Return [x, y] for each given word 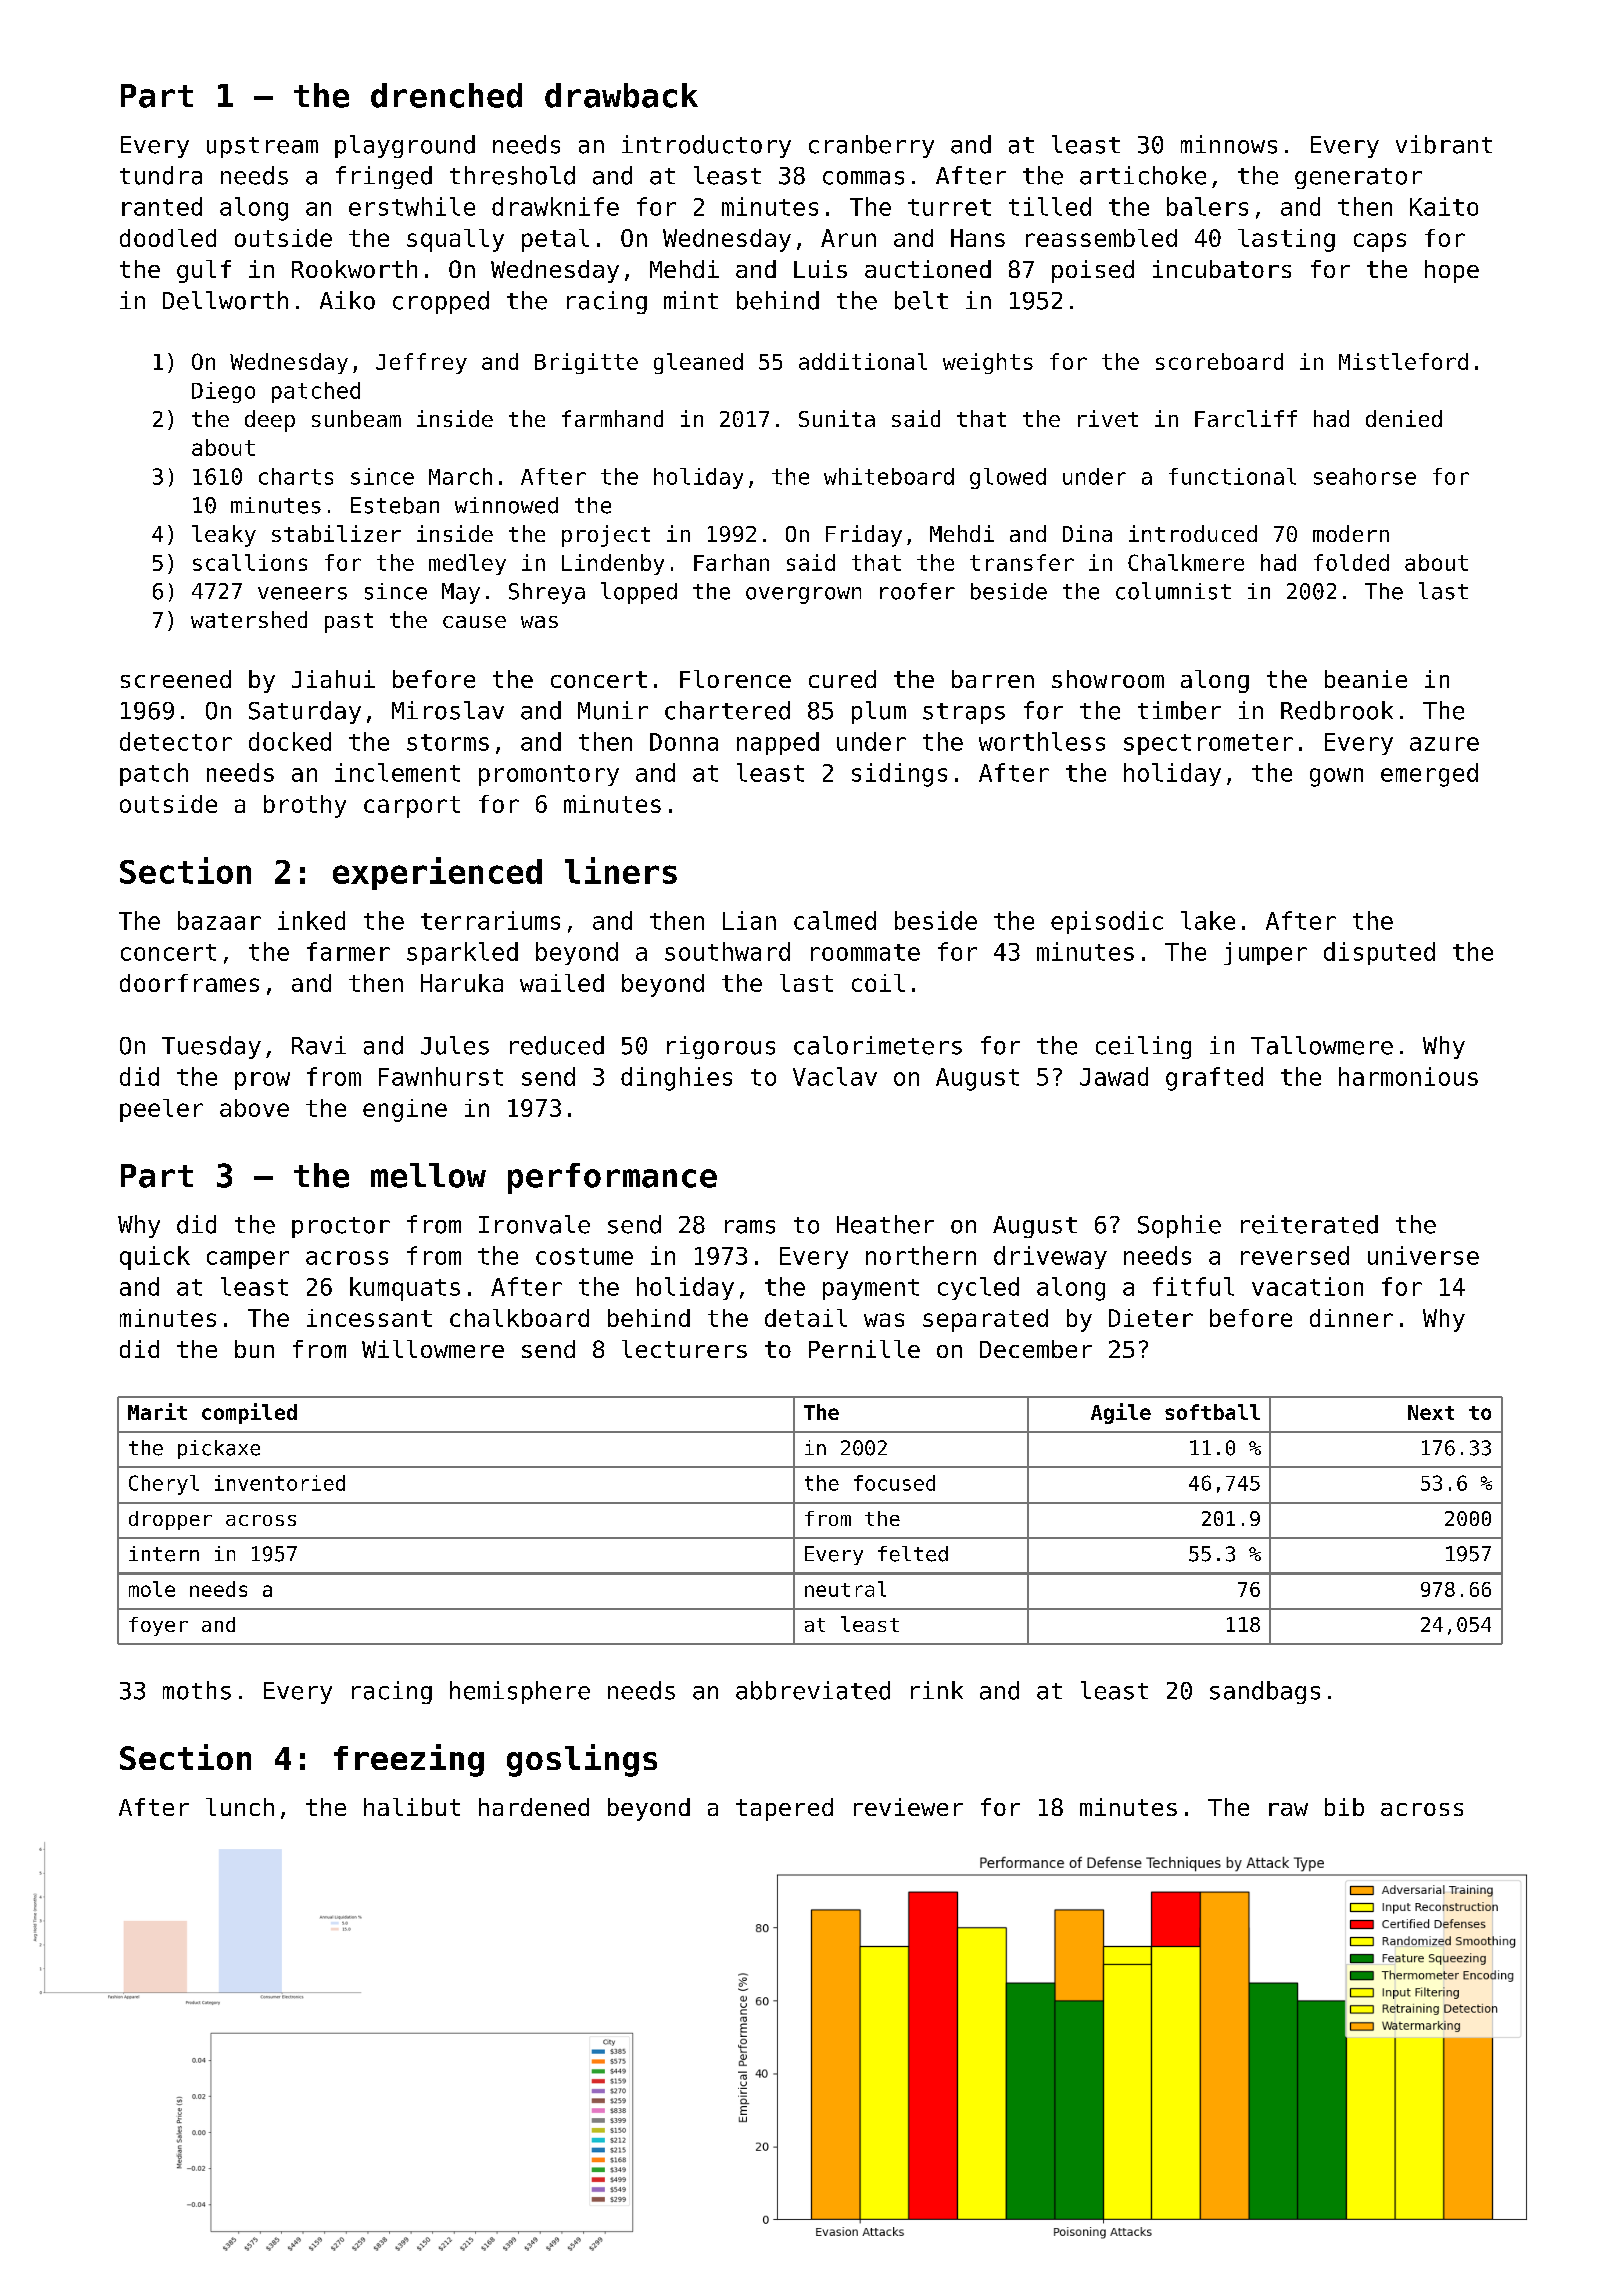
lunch [240, 1807]
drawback [621, 95]
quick [155, 1258]
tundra [161, 175]
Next [1431, 1412]
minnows [1229, 144]
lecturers [684, 1349]
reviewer [908, 1807]
